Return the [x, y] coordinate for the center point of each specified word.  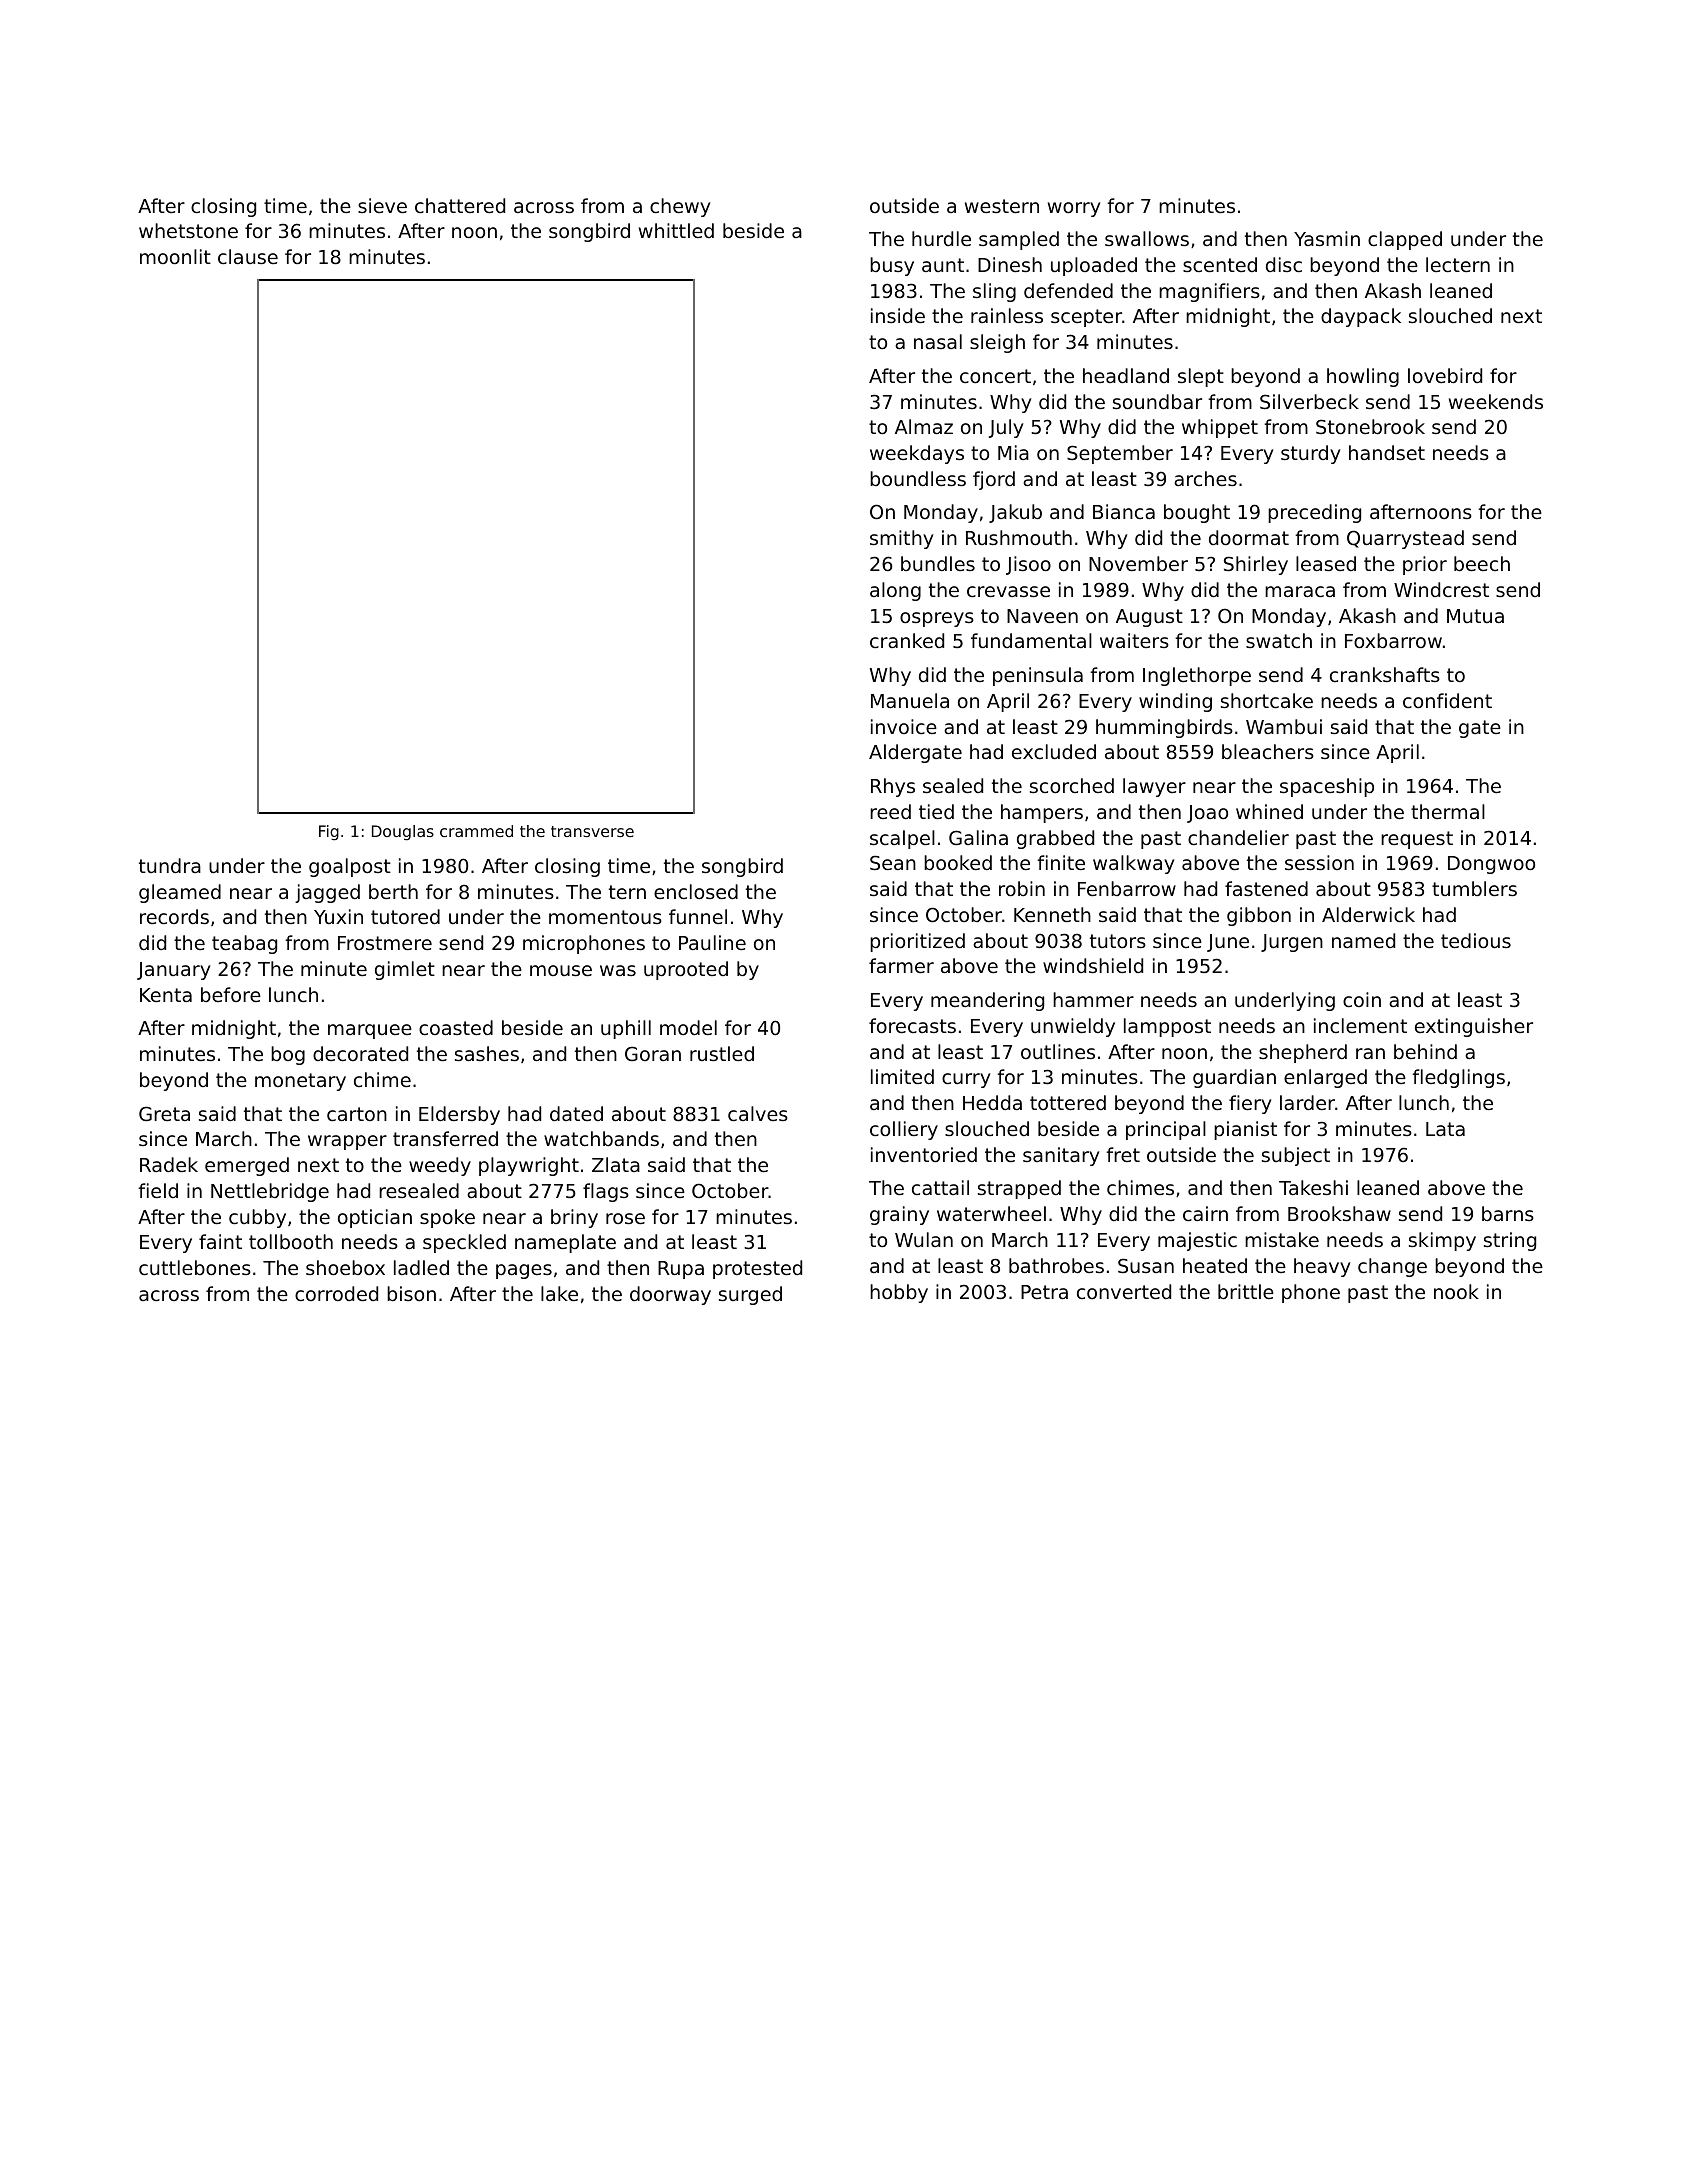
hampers [1042, 813]
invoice [904, 726]
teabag [244, 944]
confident [1447, 700]
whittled [676, 230]
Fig [329, 833]
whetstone [188, 230]
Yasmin [1327, 238]
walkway [1133, 864]
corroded [336, 1293]
